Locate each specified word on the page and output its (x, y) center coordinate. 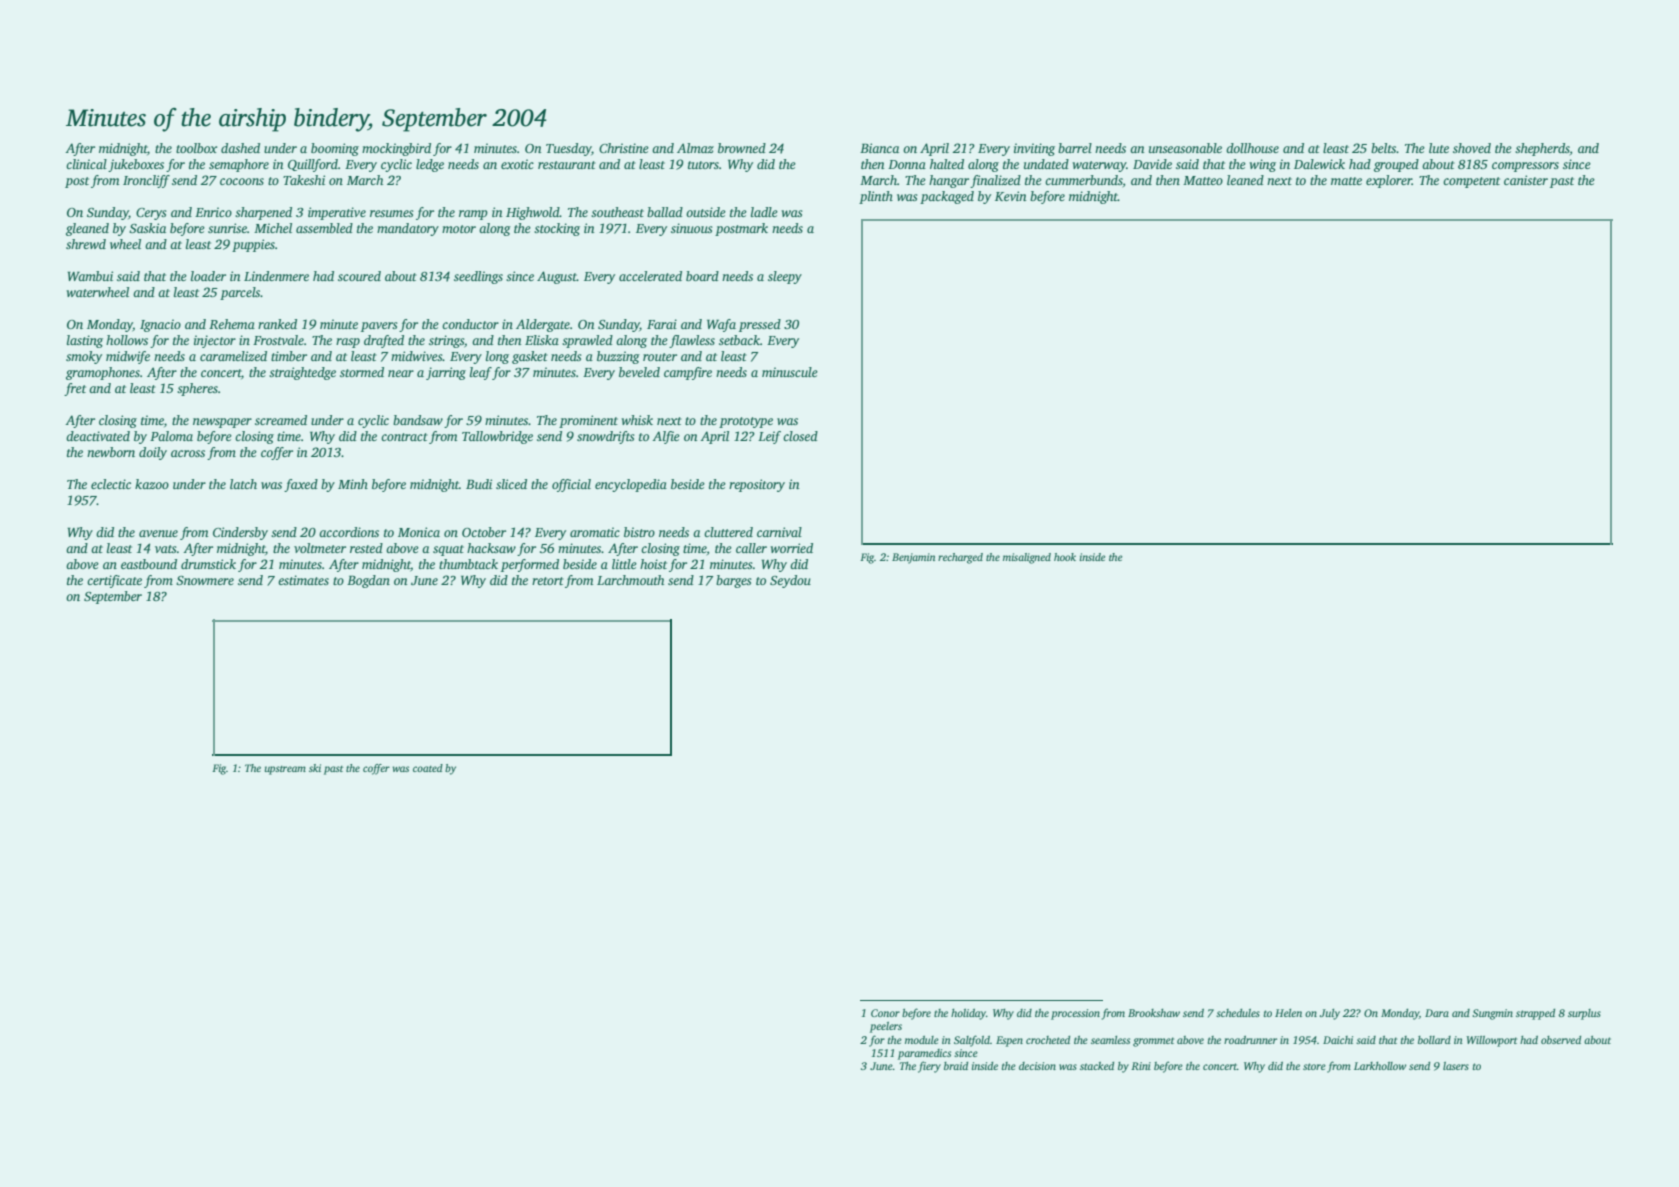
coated (428, 768)
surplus (1584, 1014)
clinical (86, 164)
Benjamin (913, 558)
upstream (285, 770)
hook (1065, 557)
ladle (764, 212)
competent (1471, 182)
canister (1526, 180)
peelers (886, 1027)
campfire (688, 373)
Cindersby (240, 533)
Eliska (542, 340)
